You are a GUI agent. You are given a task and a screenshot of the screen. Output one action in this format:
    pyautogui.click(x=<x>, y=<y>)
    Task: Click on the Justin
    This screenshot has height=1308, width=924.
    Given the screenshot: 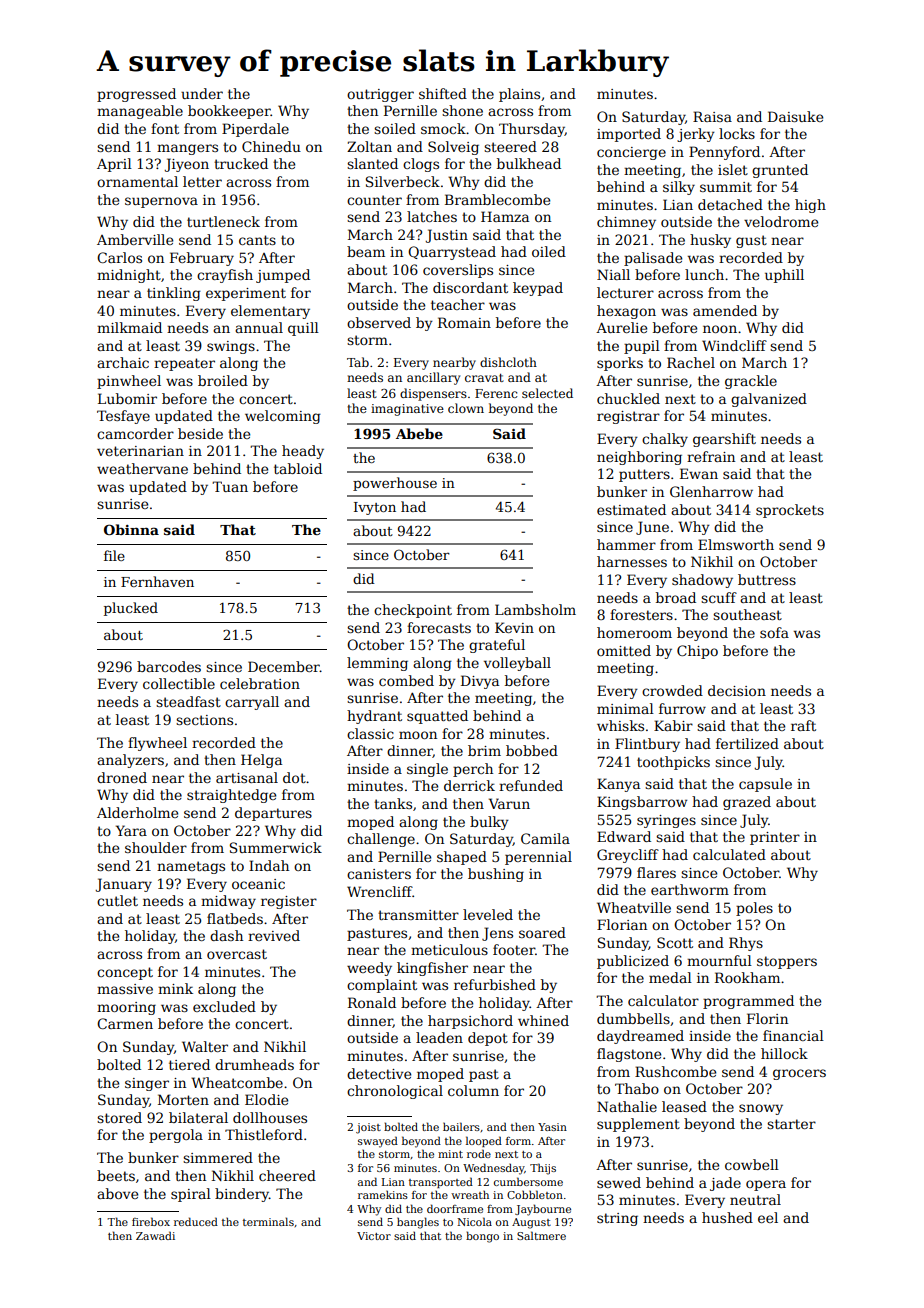 What is the action you would take?
    pyautogui.click(x=446, y=236)
